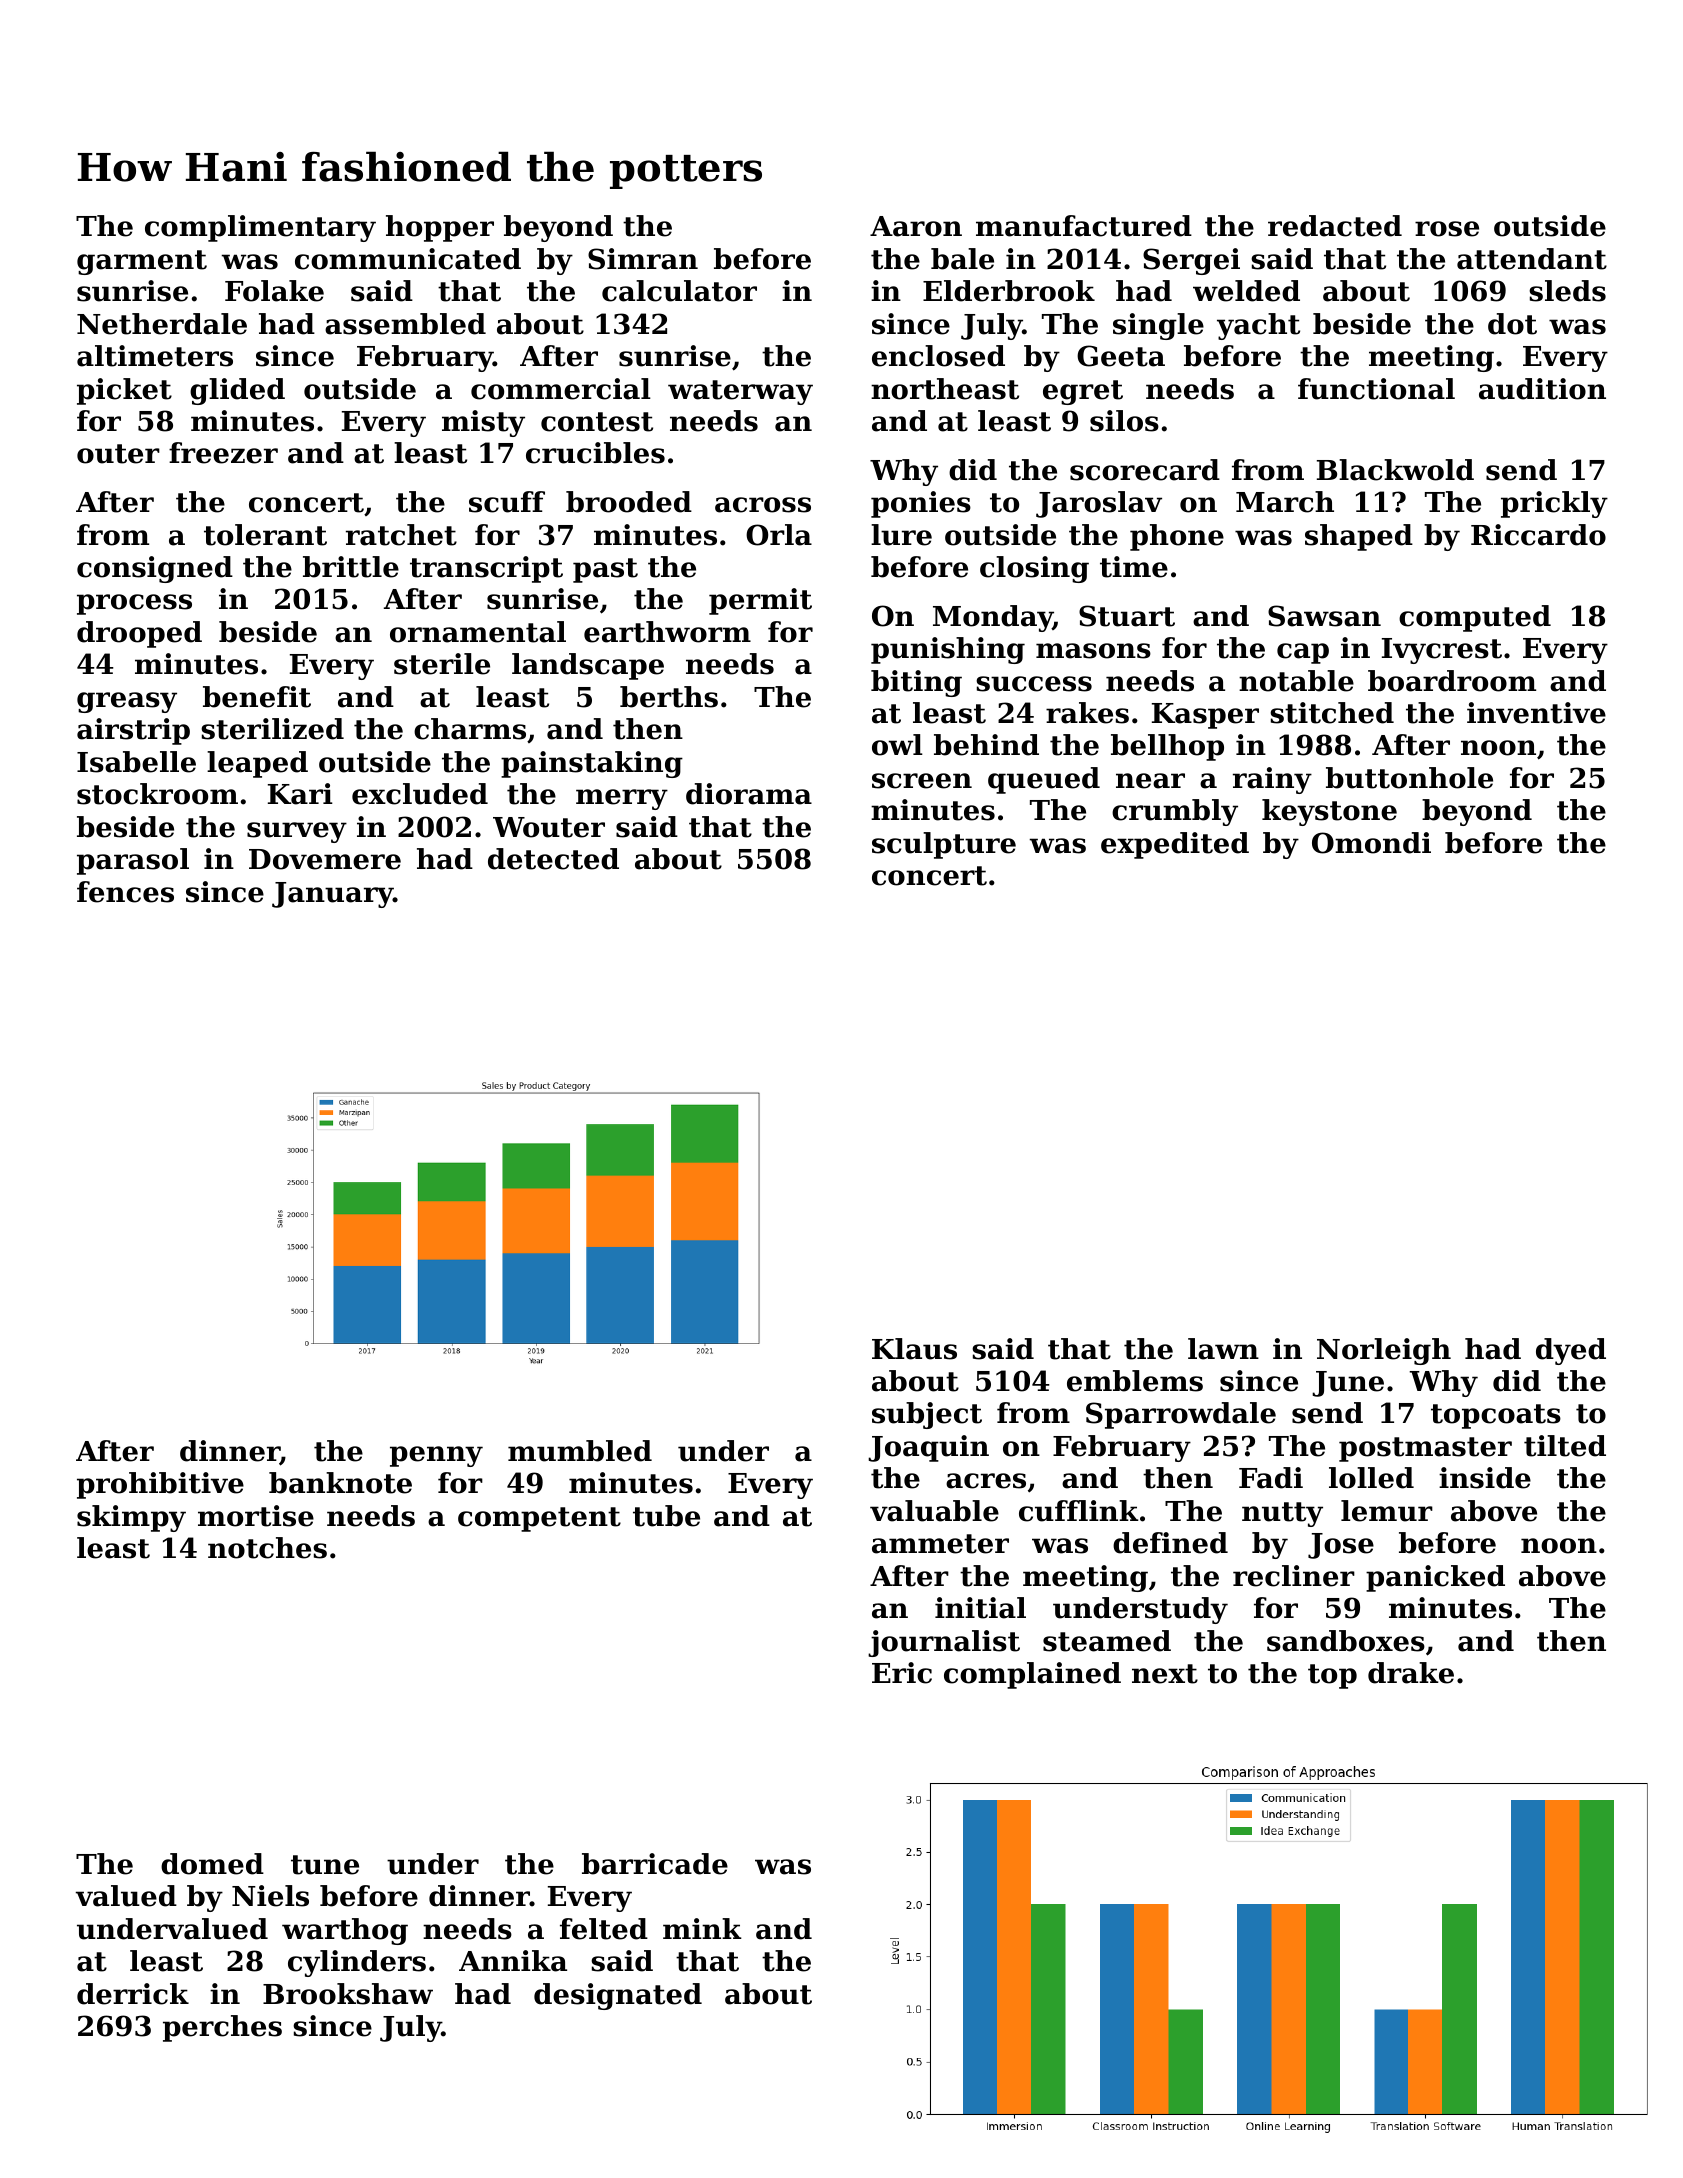  What do you see at coordinates (629, 502) in the screenshot?
I see `brooded` at bounding box center [629, 502].
